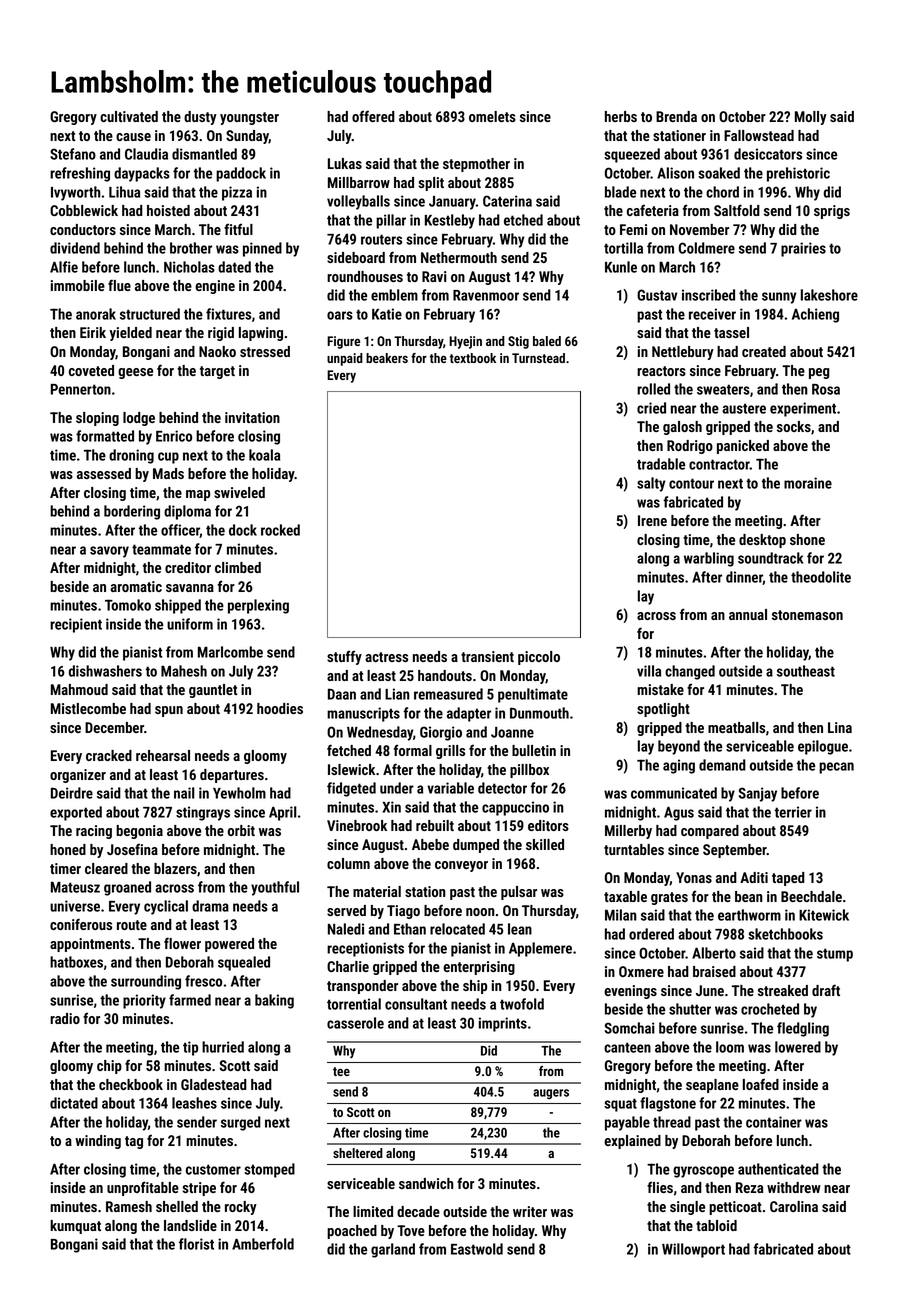 This page has height=1316, width=908. Describe the element at coordinates (196, 1244) in the page. I see `florist` at that location.
